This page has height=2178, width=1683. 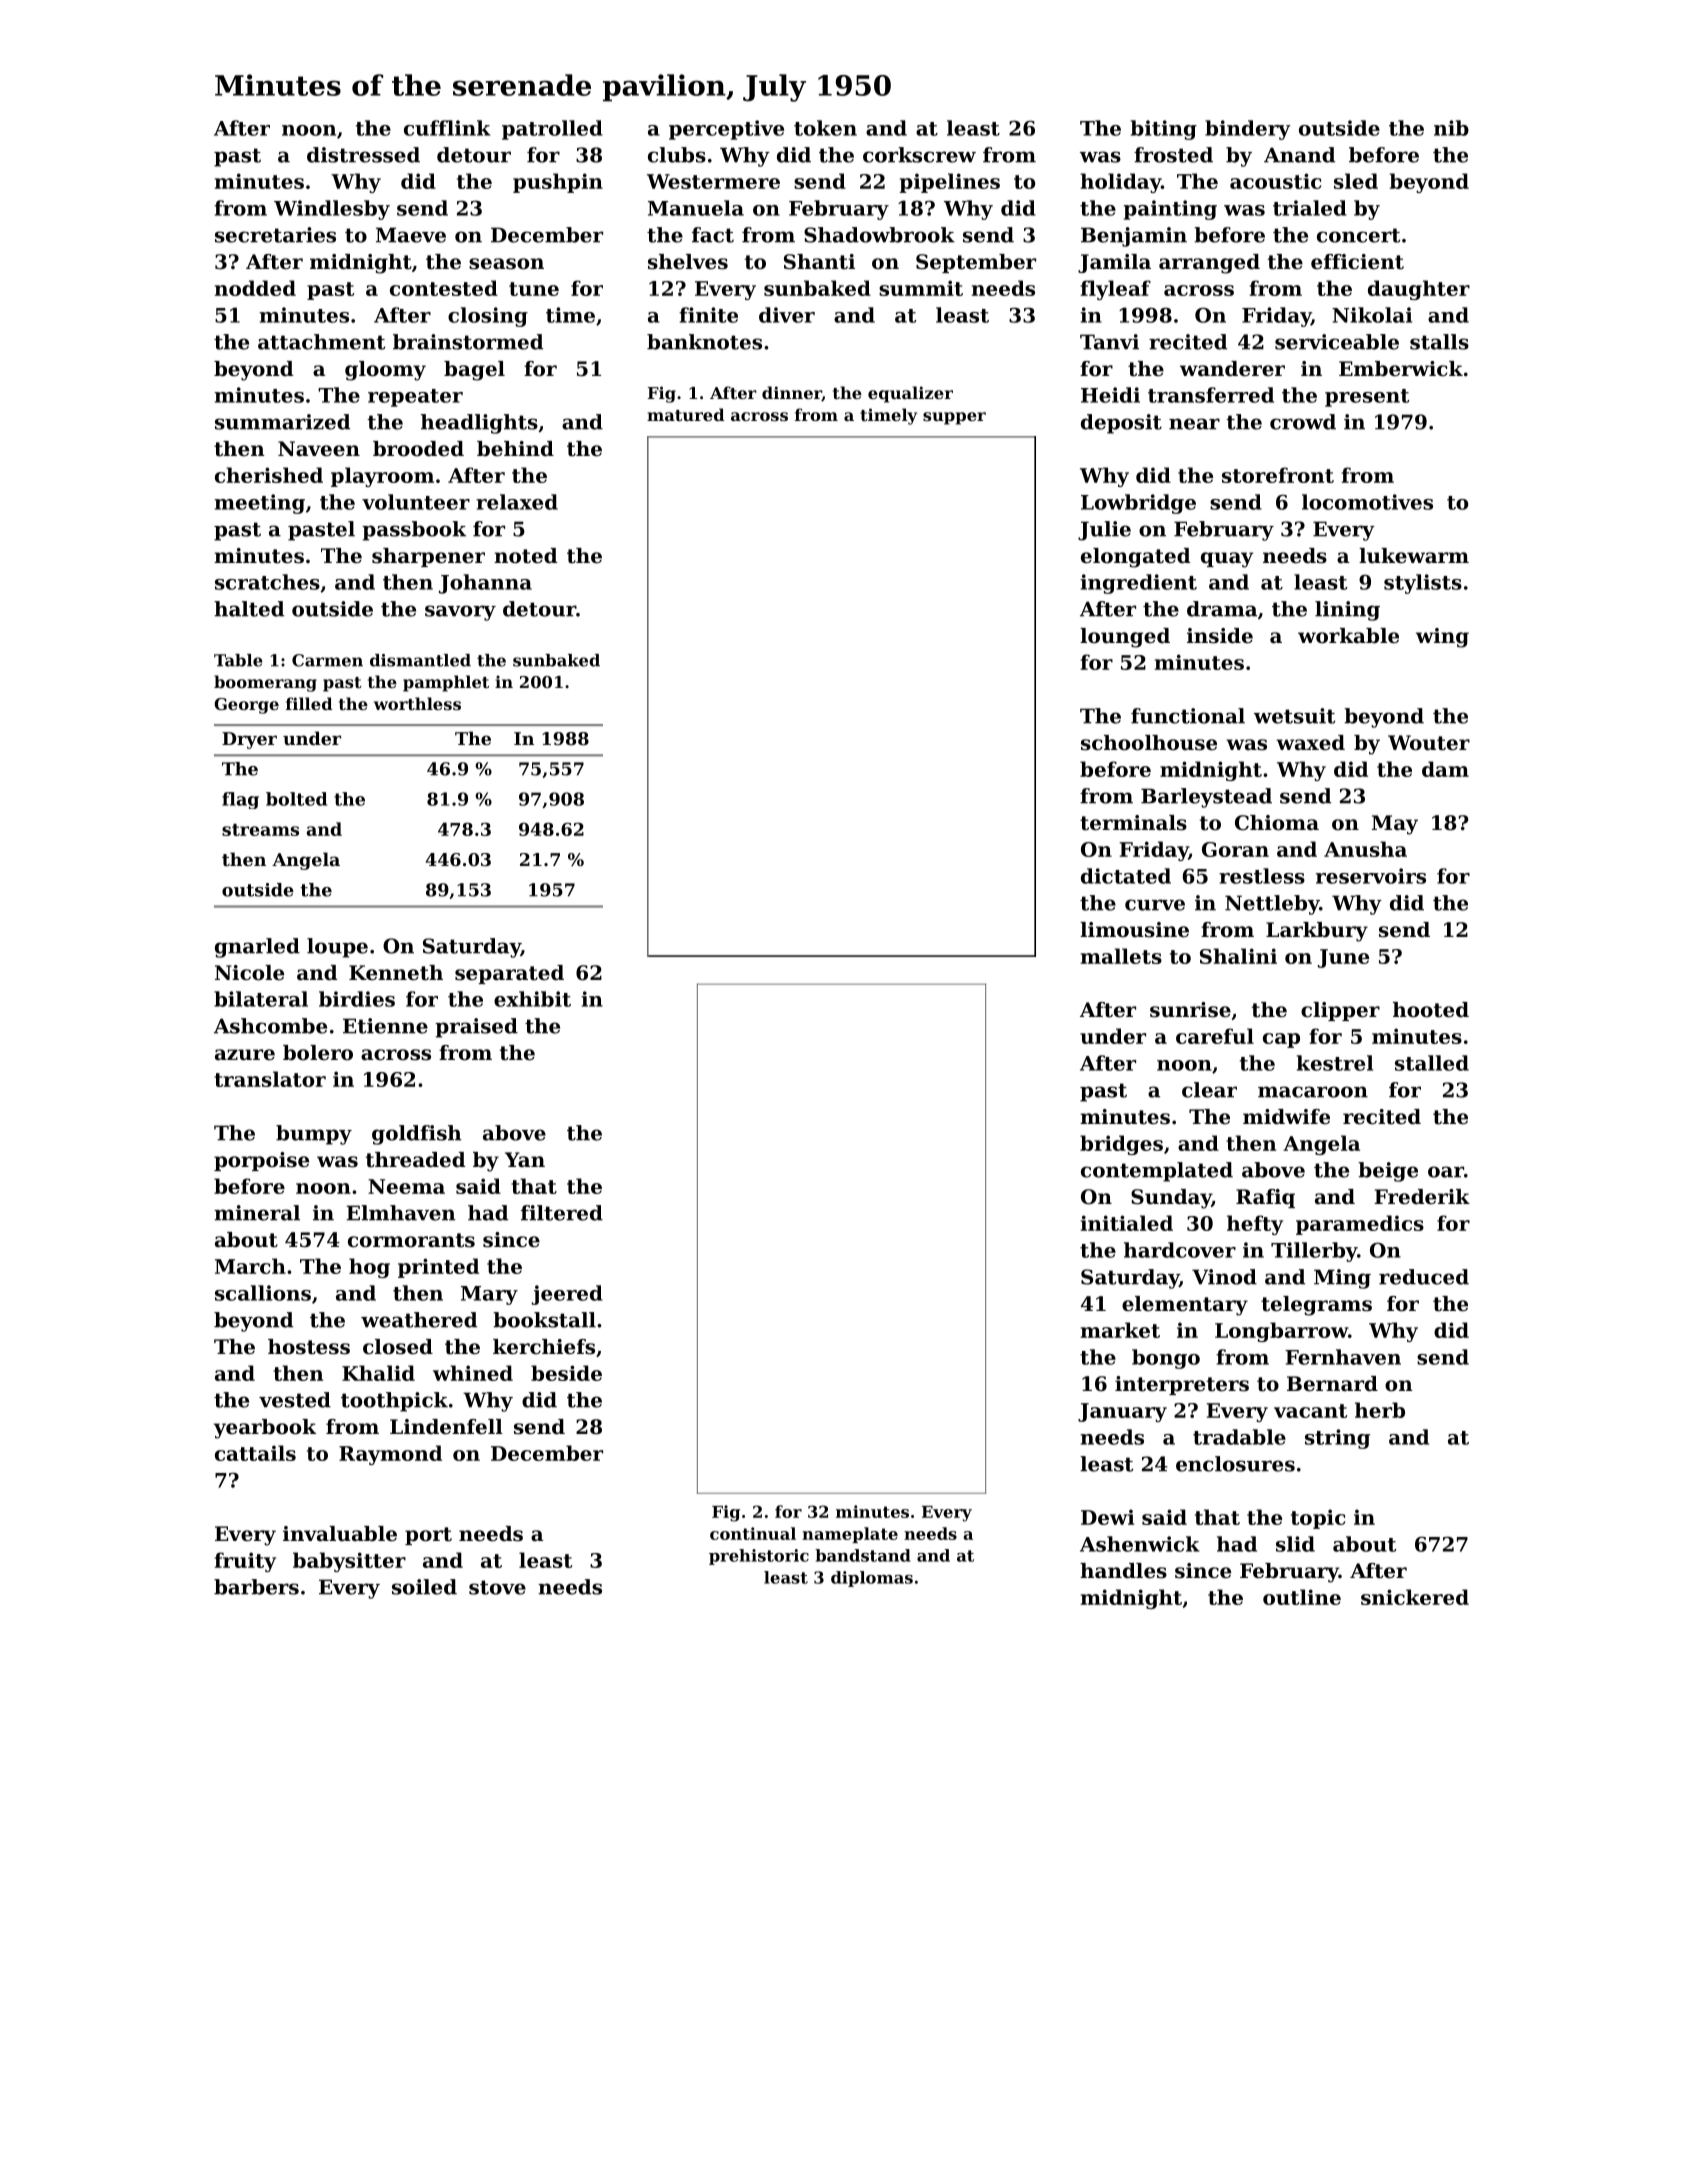 I want to click on exhibit, so click(x=532, y=999).
